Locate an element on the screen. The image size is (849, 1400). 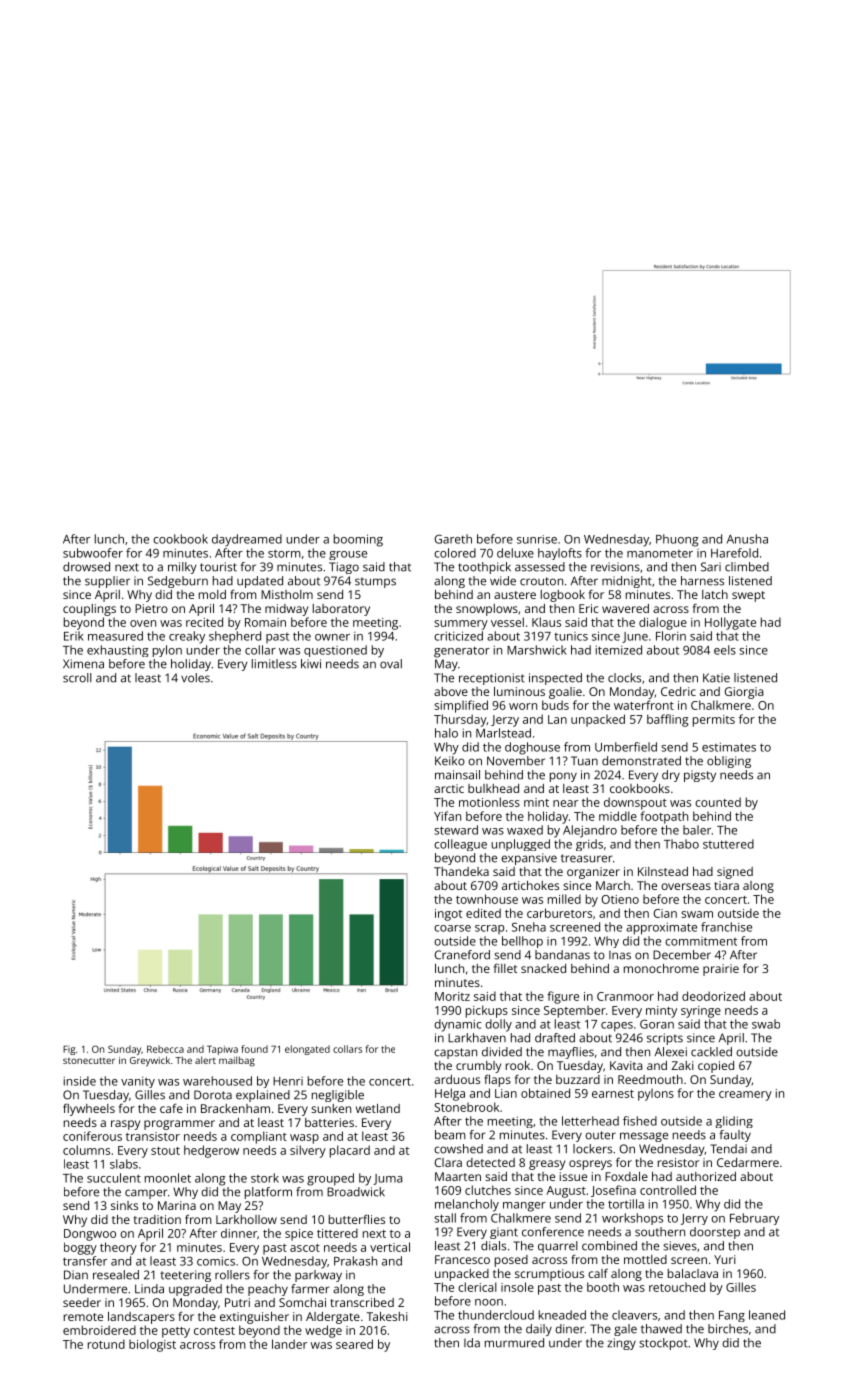
townhouse is located at coordinates (487, 899).
